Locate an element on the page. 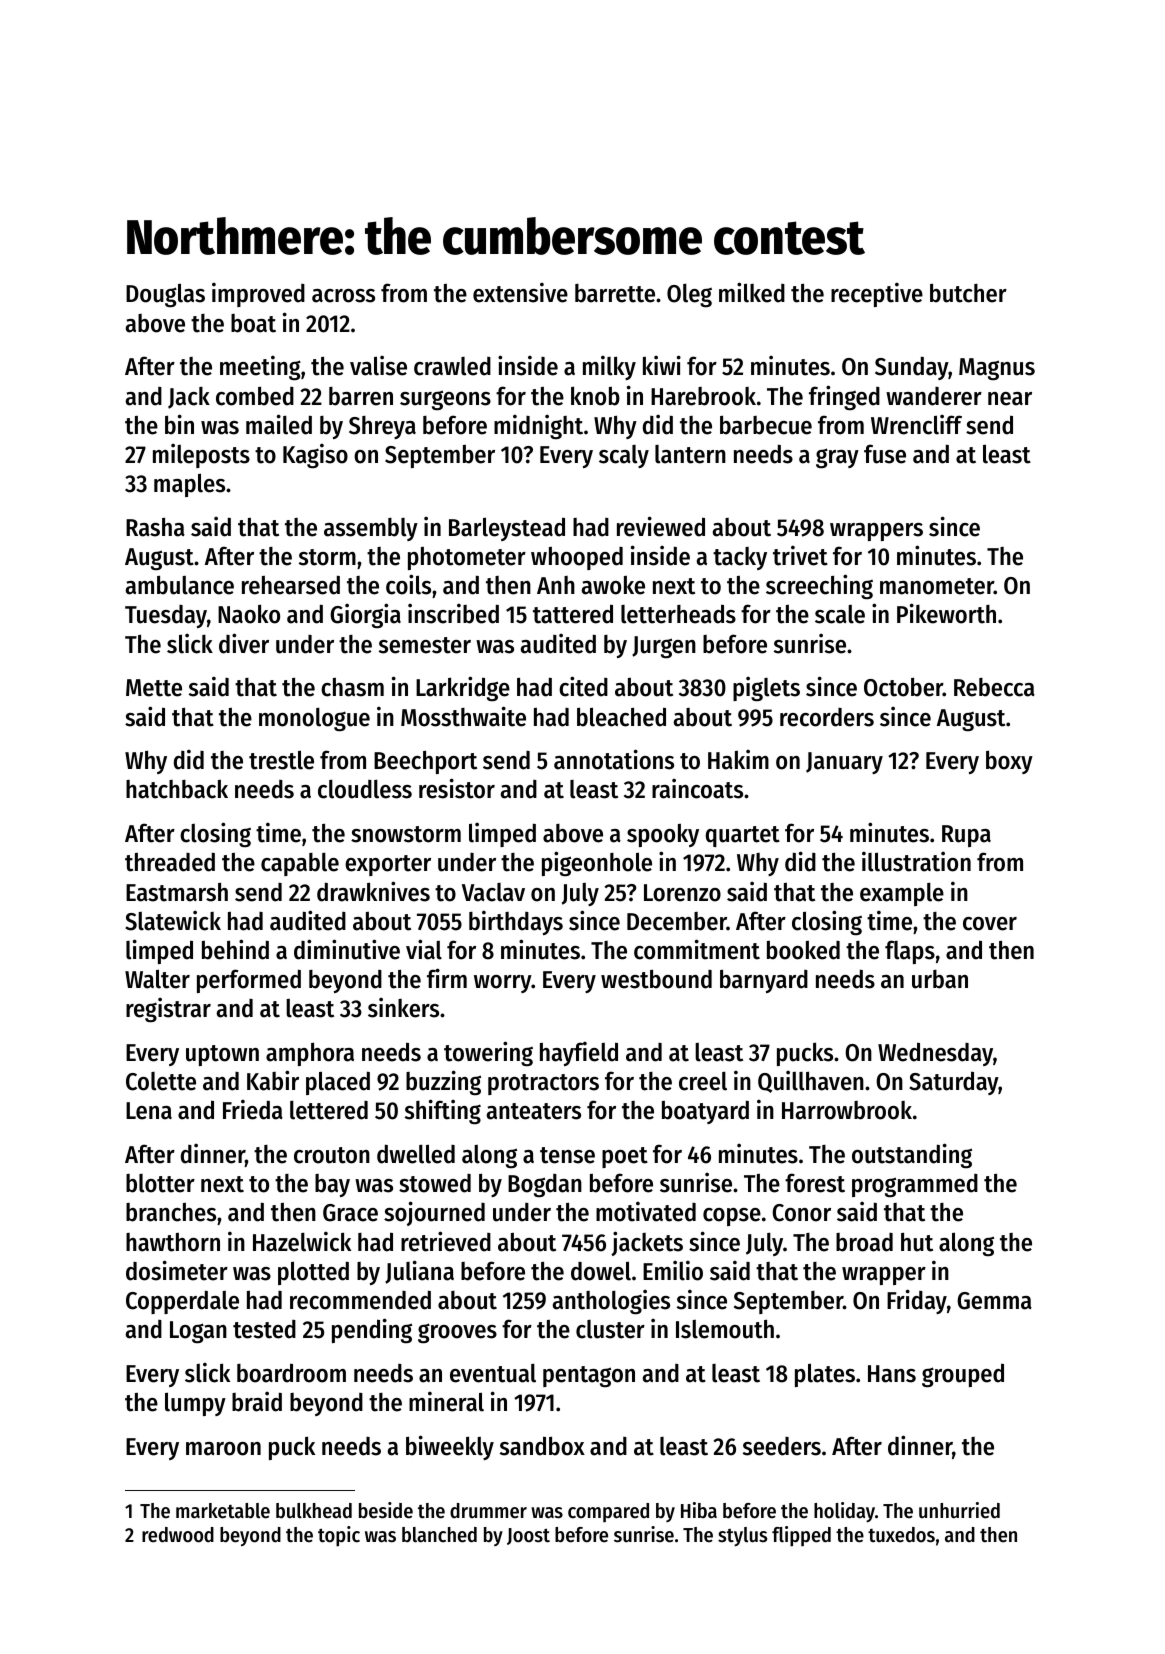 The height and width of the document is (1654, 1165). across is located at coordinates (343, 296).
